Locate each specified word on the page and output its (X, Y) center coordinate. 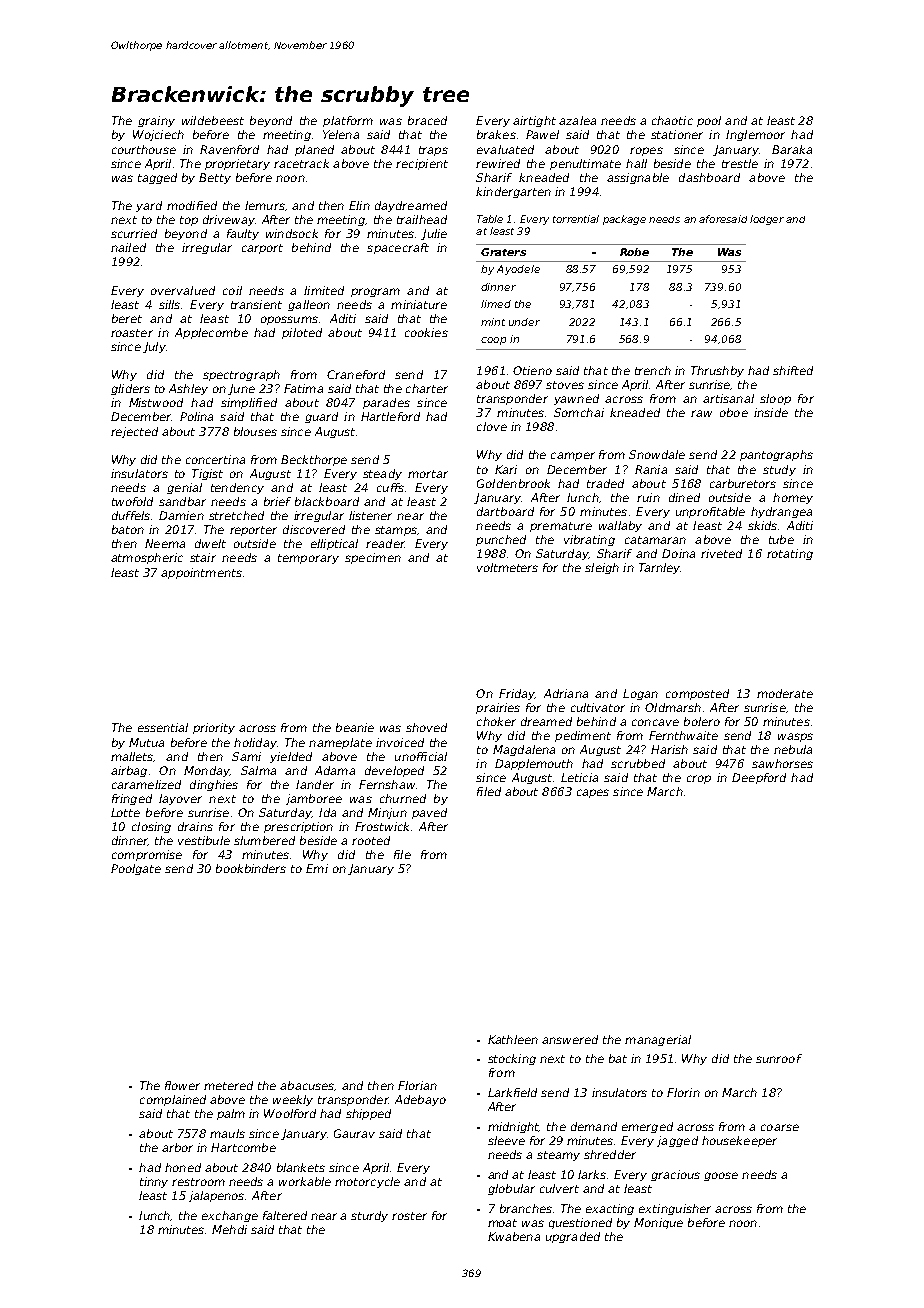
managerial (658, 1040)
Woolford (290, 1113)
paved (429, 813)
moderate (785, 693)
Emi (317, 868)
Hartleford (390, 416)
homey (793, 498)
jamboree (314, 799)
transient (256, 304)
